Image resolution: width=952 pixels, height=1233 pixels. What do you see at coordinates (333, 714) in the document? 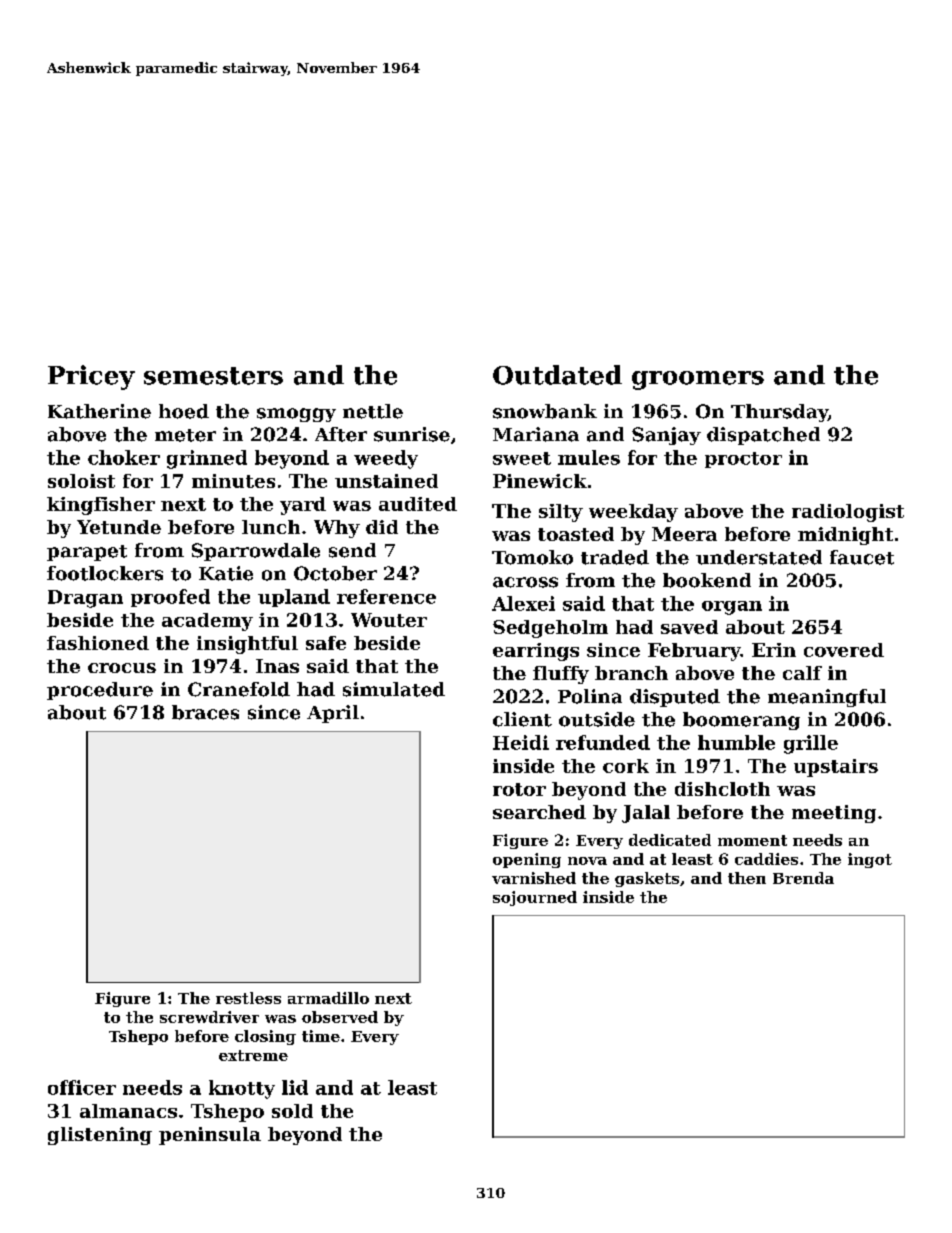
I see `April` at bounding box center [333, 714].
